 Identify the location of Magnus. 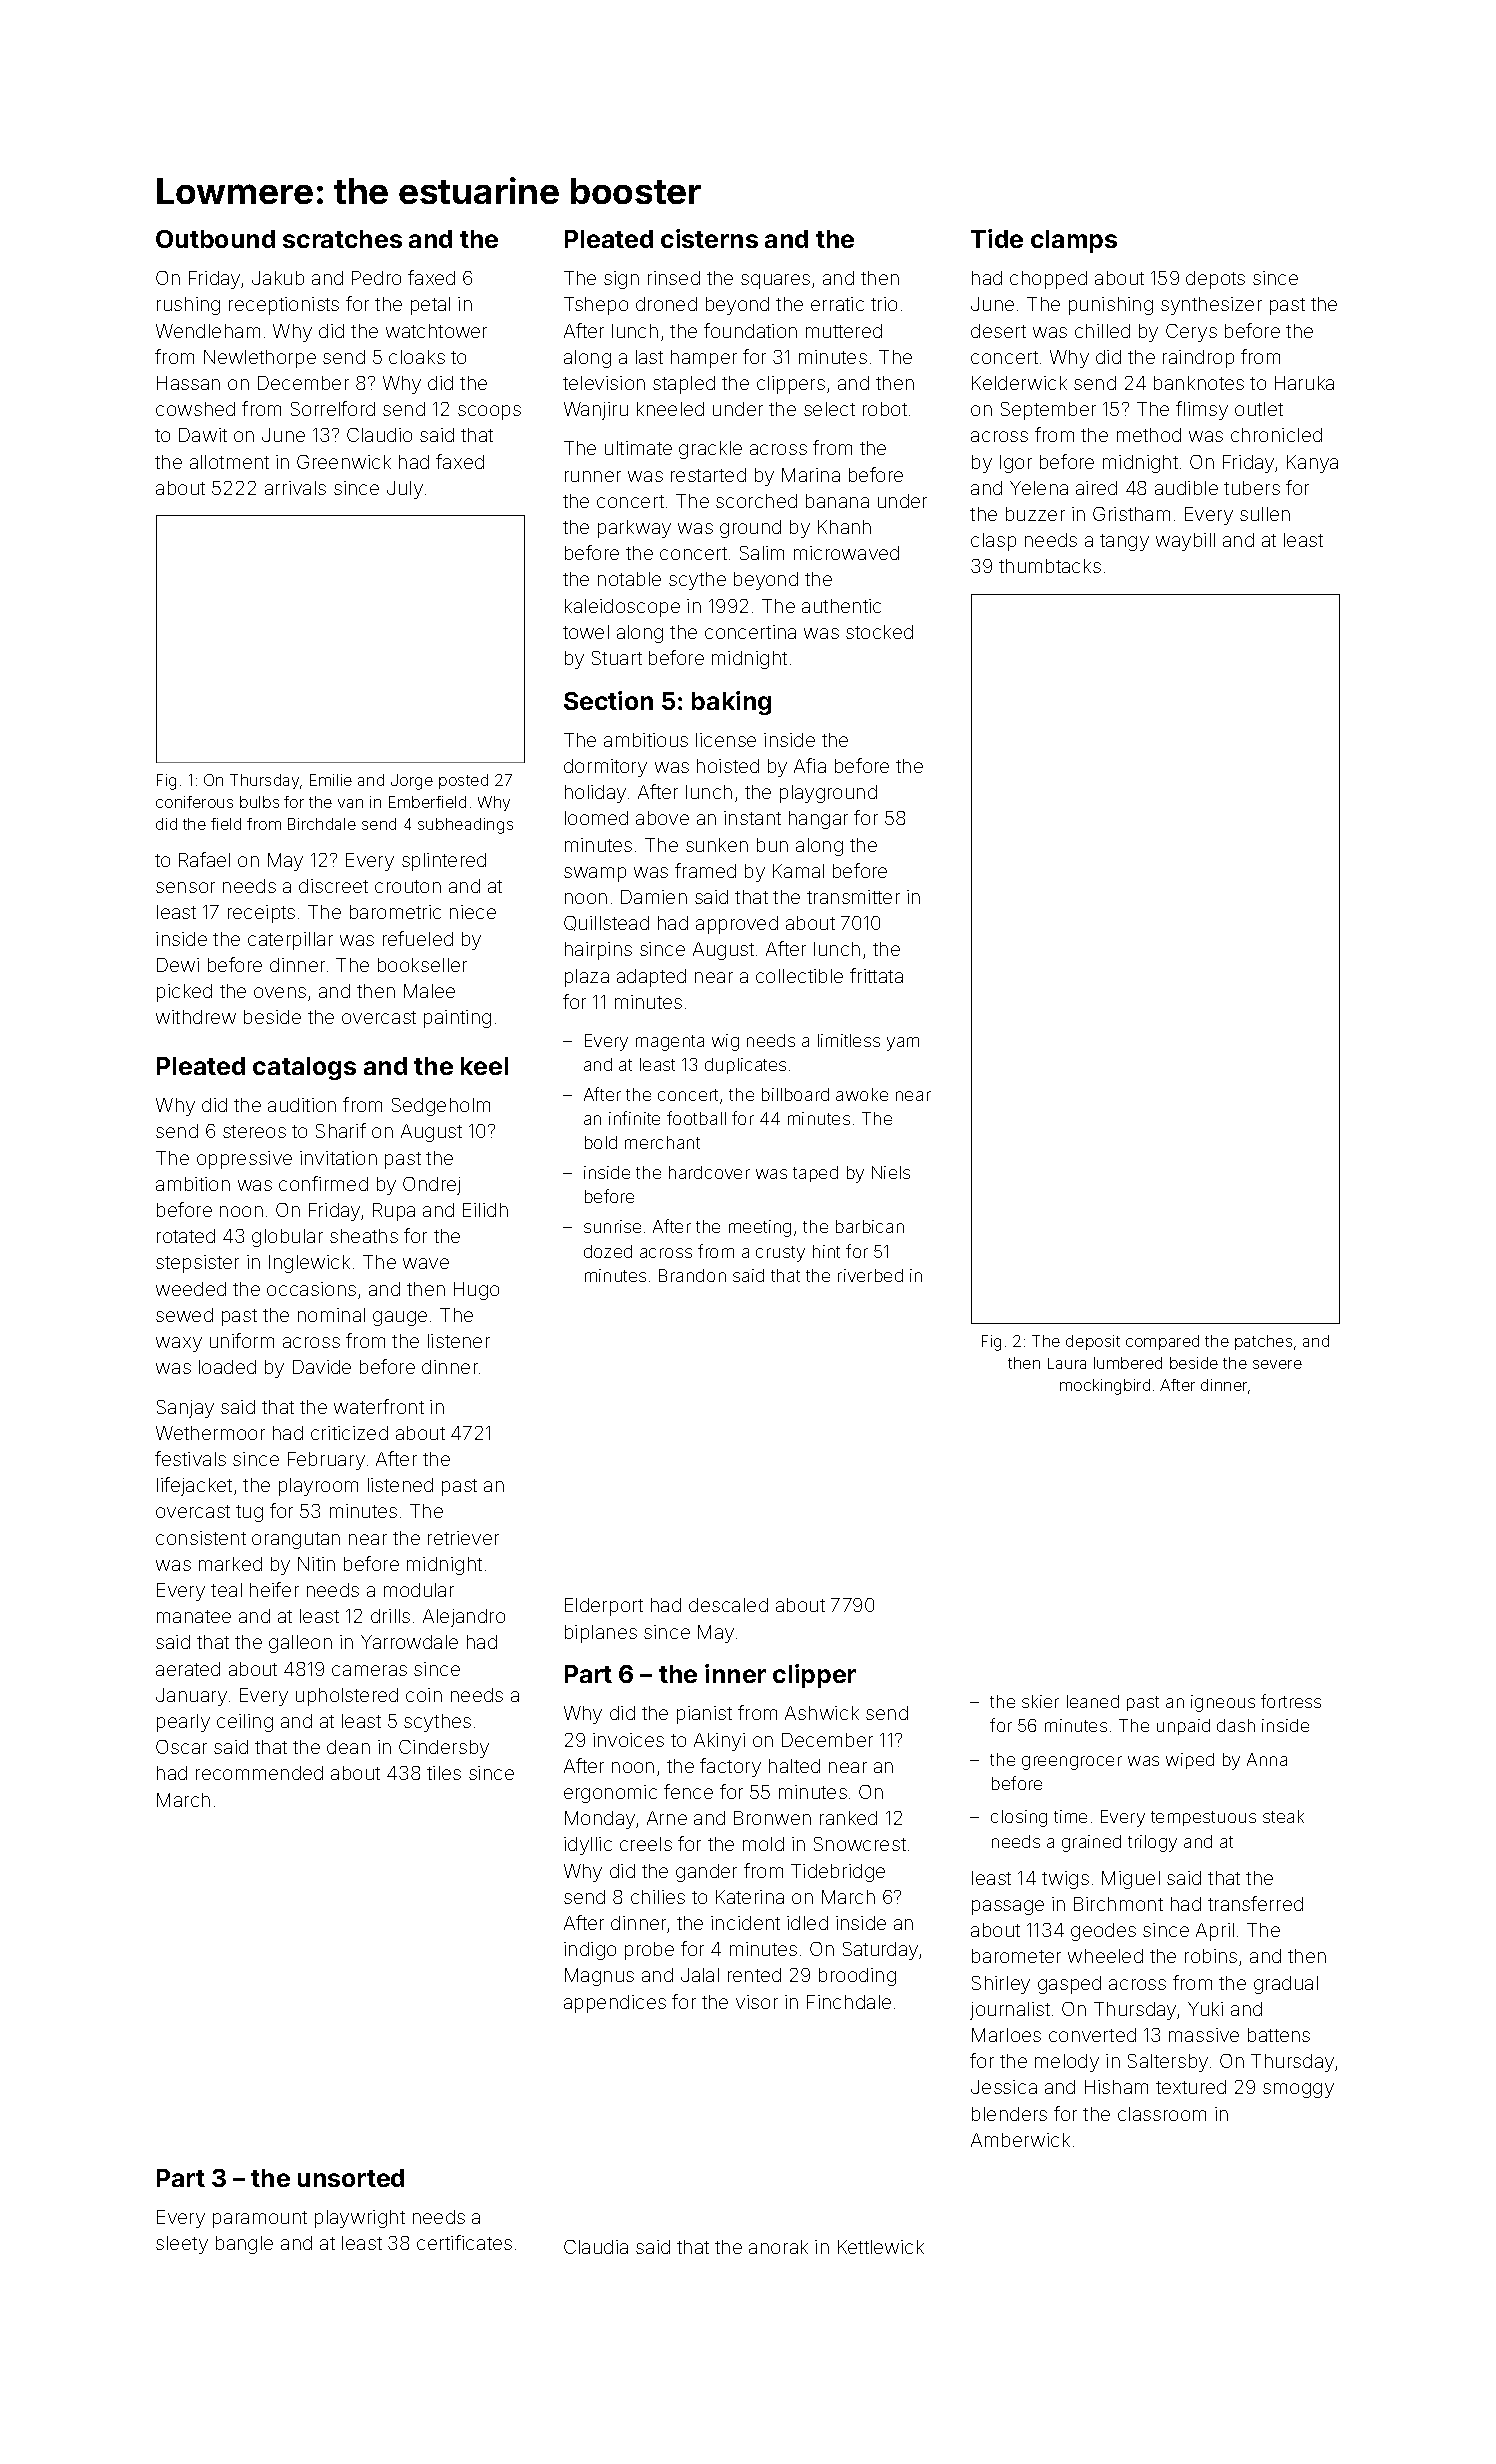
(599, 1977).
